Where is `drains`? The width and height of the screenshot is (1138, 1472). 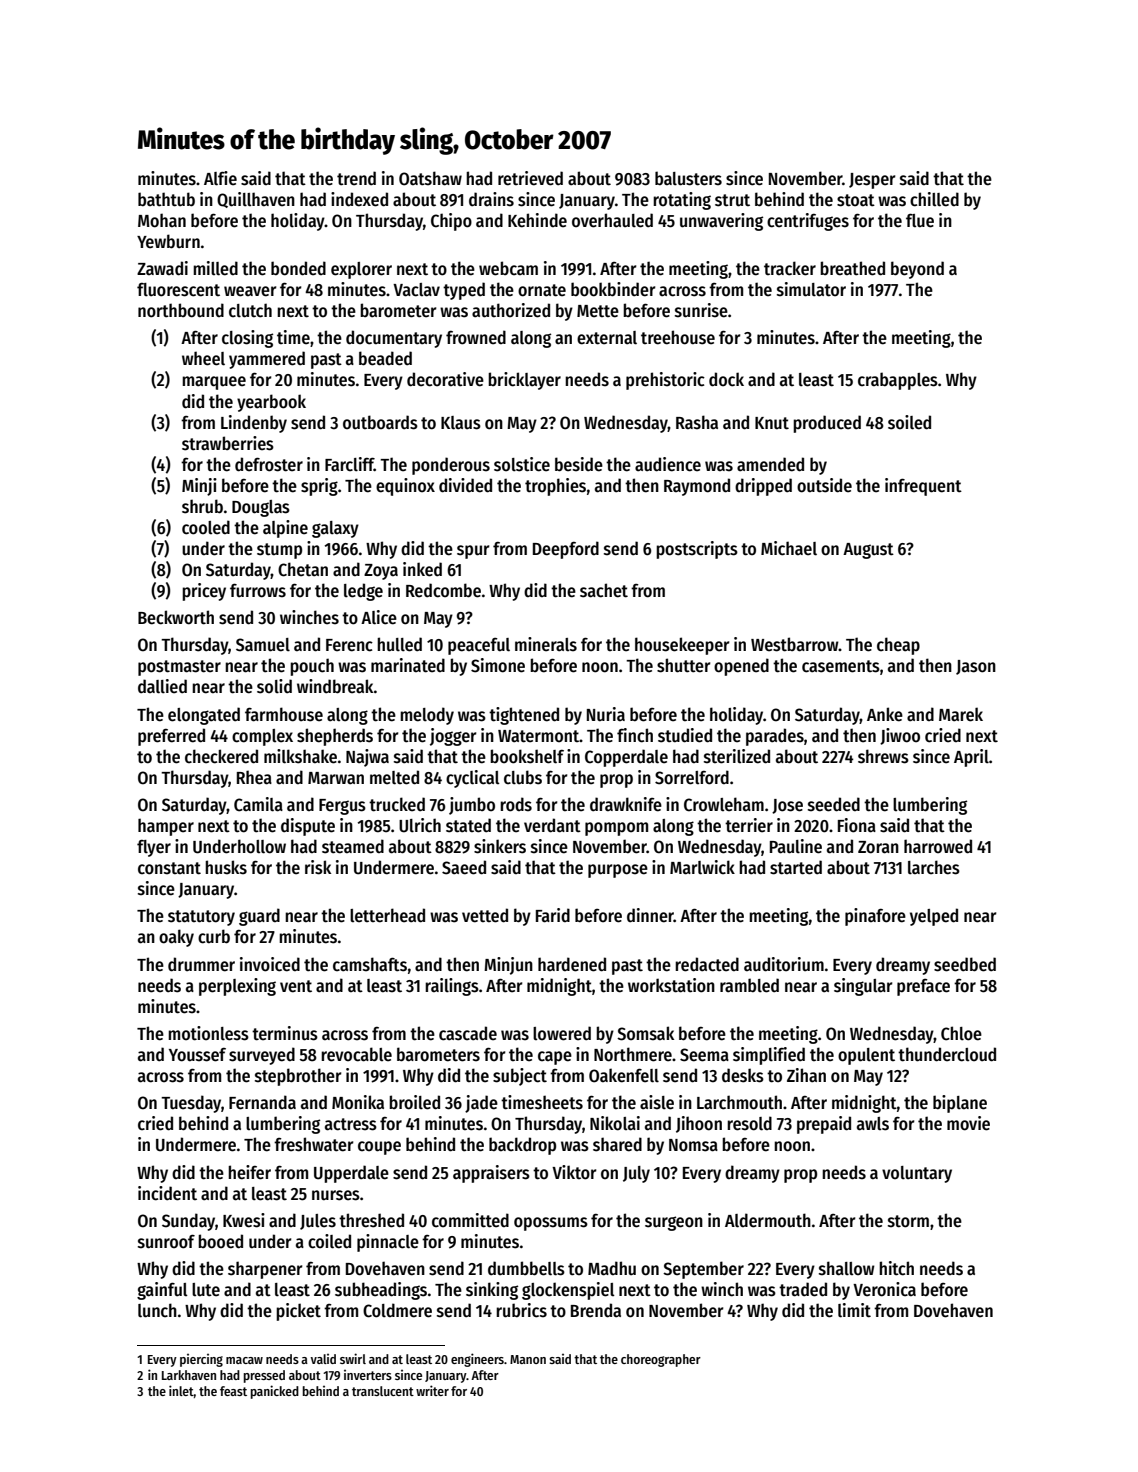 drains is located at coordinates (491, 199).
